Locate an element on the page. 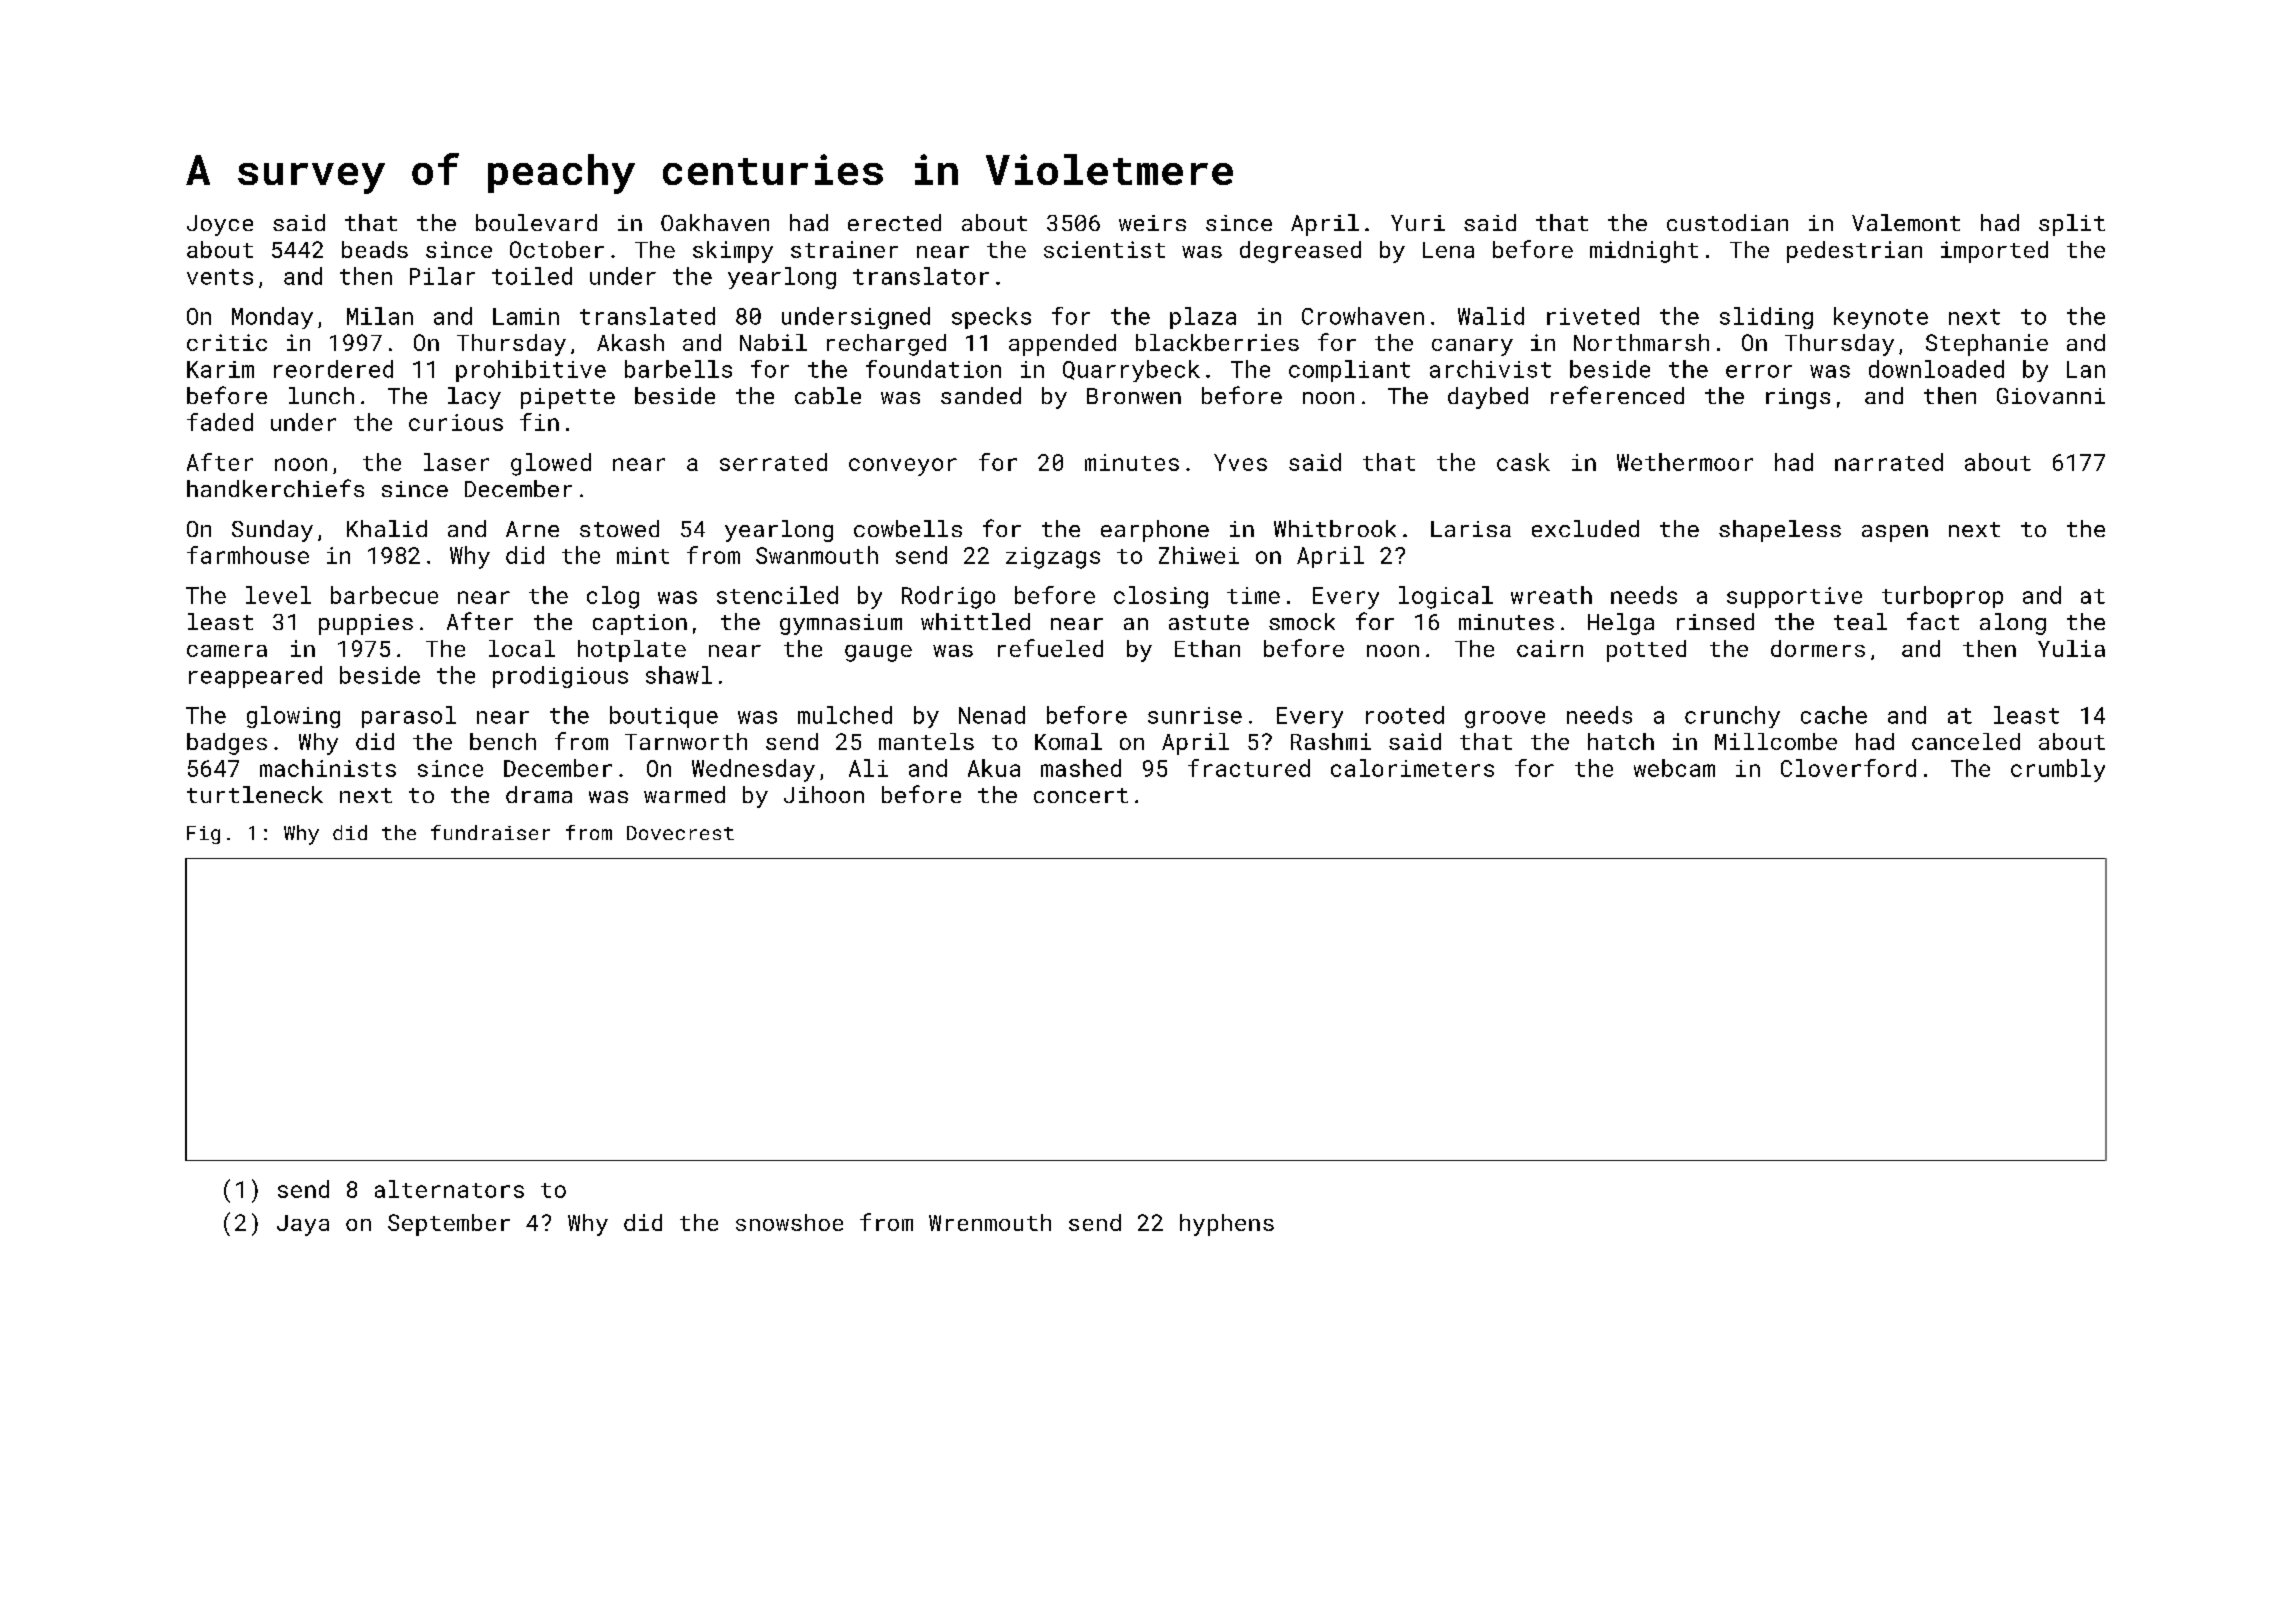  sanded is located at coordinates (981, 395).
